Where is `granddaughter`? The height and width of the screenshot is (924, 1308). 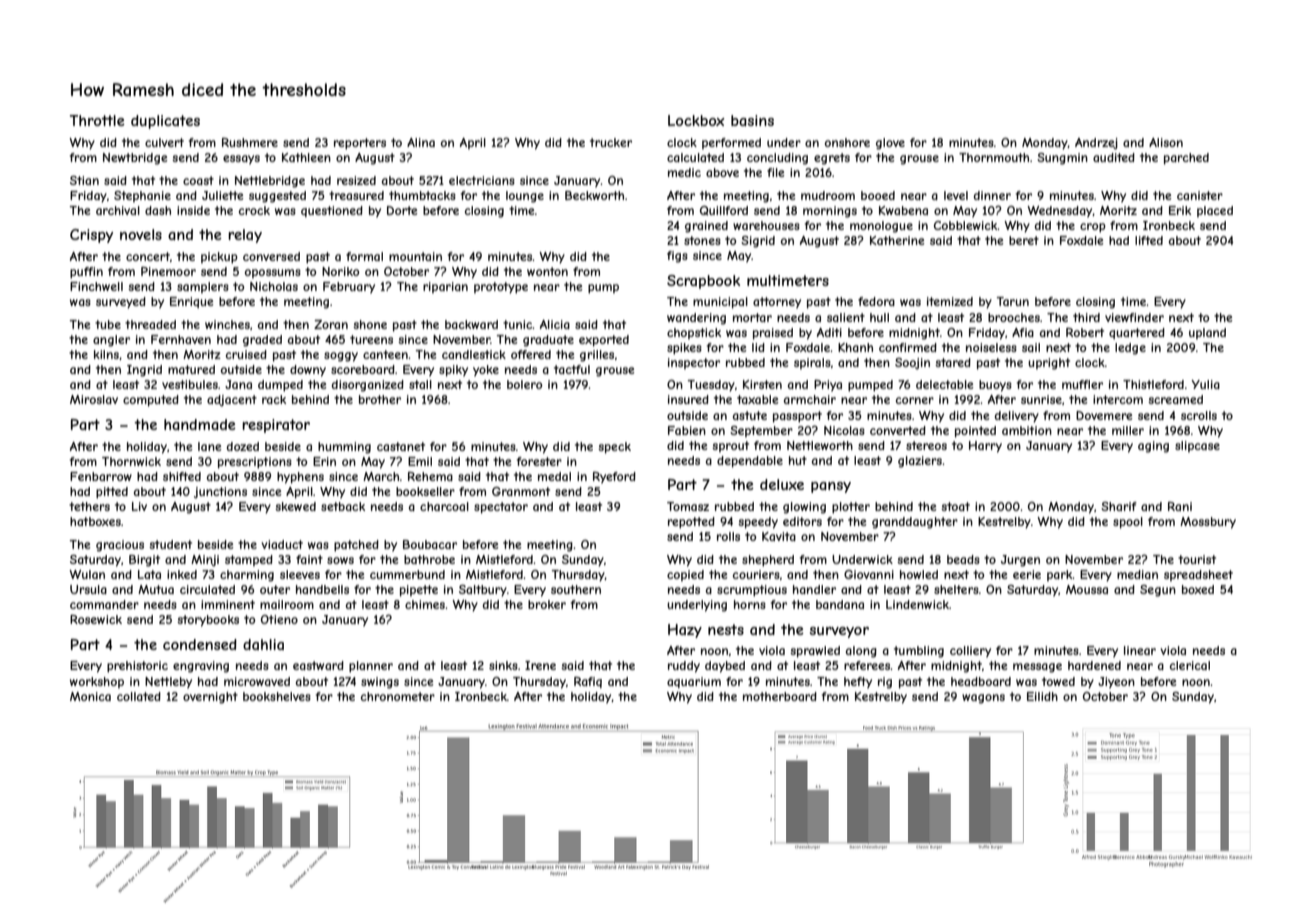 granddaughter is located at coordinates (915, 523).
